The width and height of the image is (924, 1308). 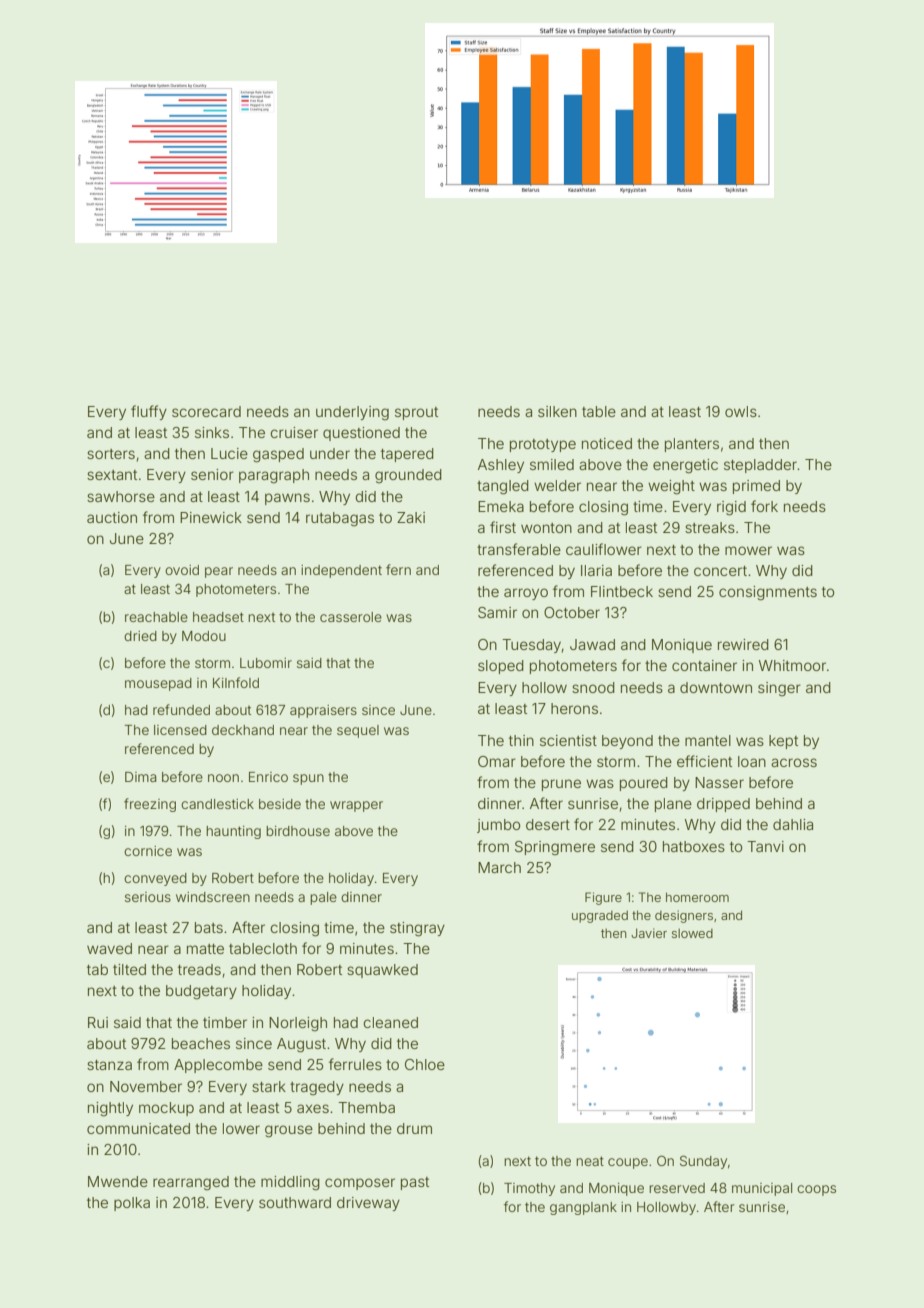 What do you see at coordinates (768, 593) in the image?
I see `consignments` at bounding box center [768, 593].
